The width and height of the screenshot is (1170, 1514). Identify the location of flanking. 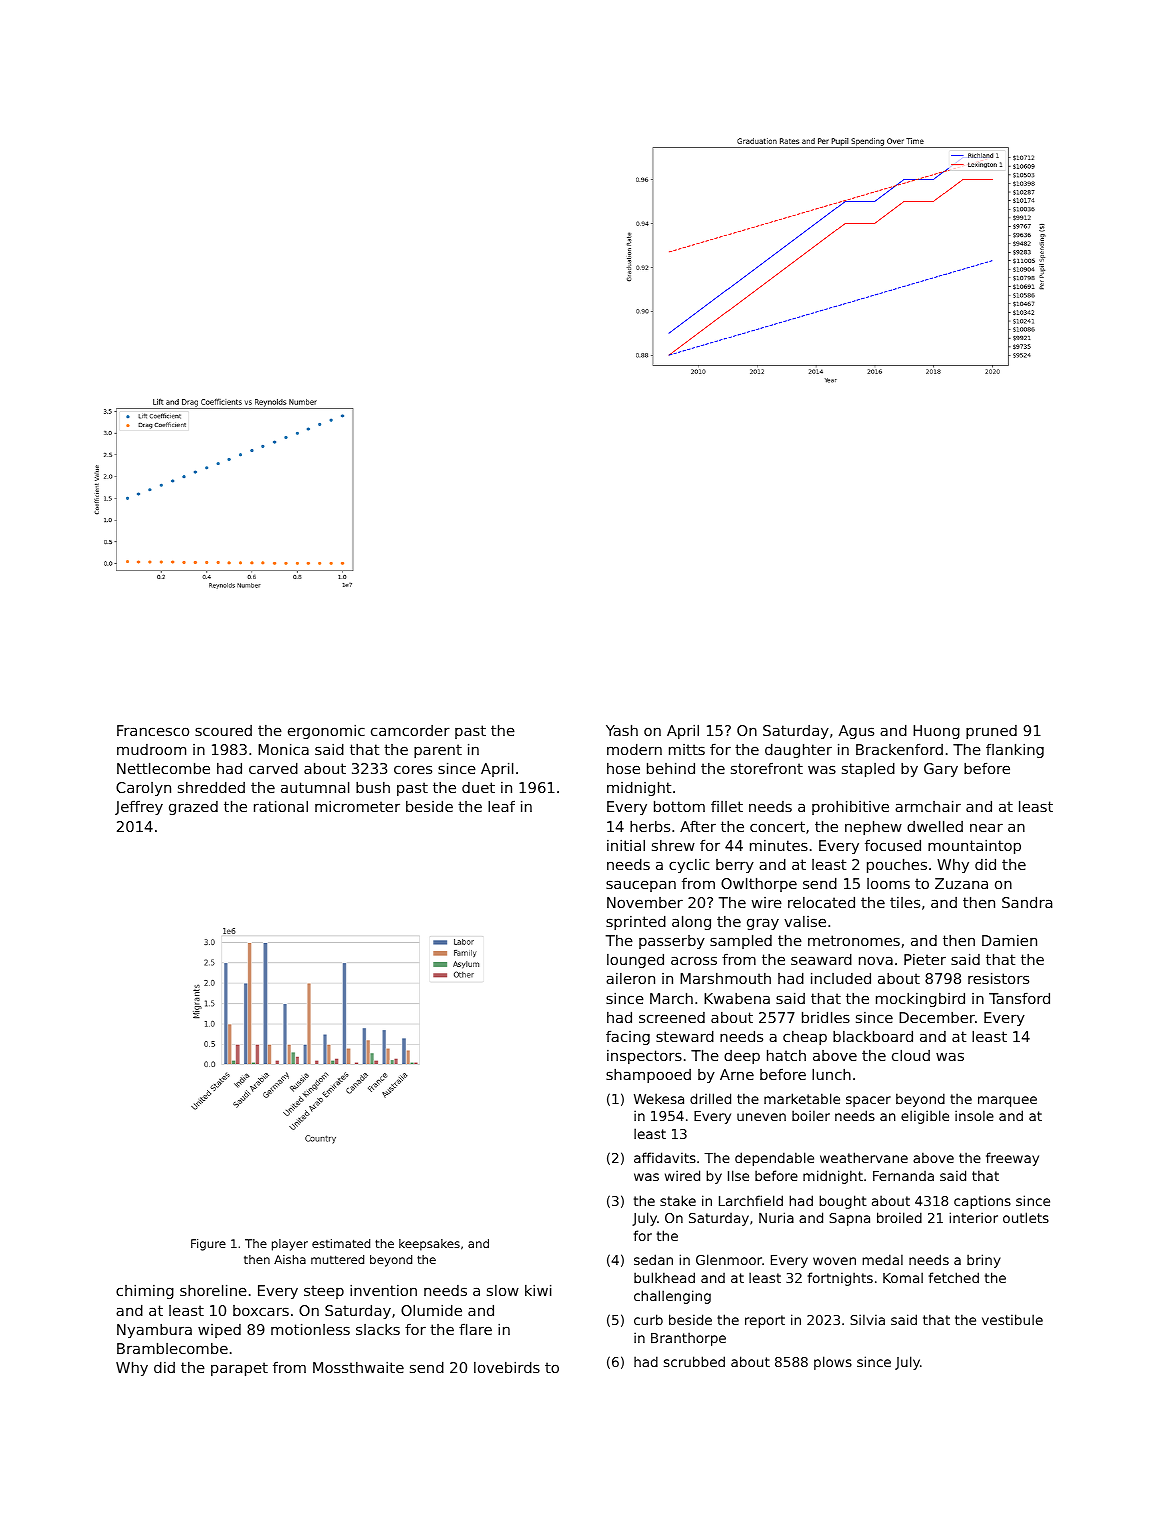
(1015, 750).
